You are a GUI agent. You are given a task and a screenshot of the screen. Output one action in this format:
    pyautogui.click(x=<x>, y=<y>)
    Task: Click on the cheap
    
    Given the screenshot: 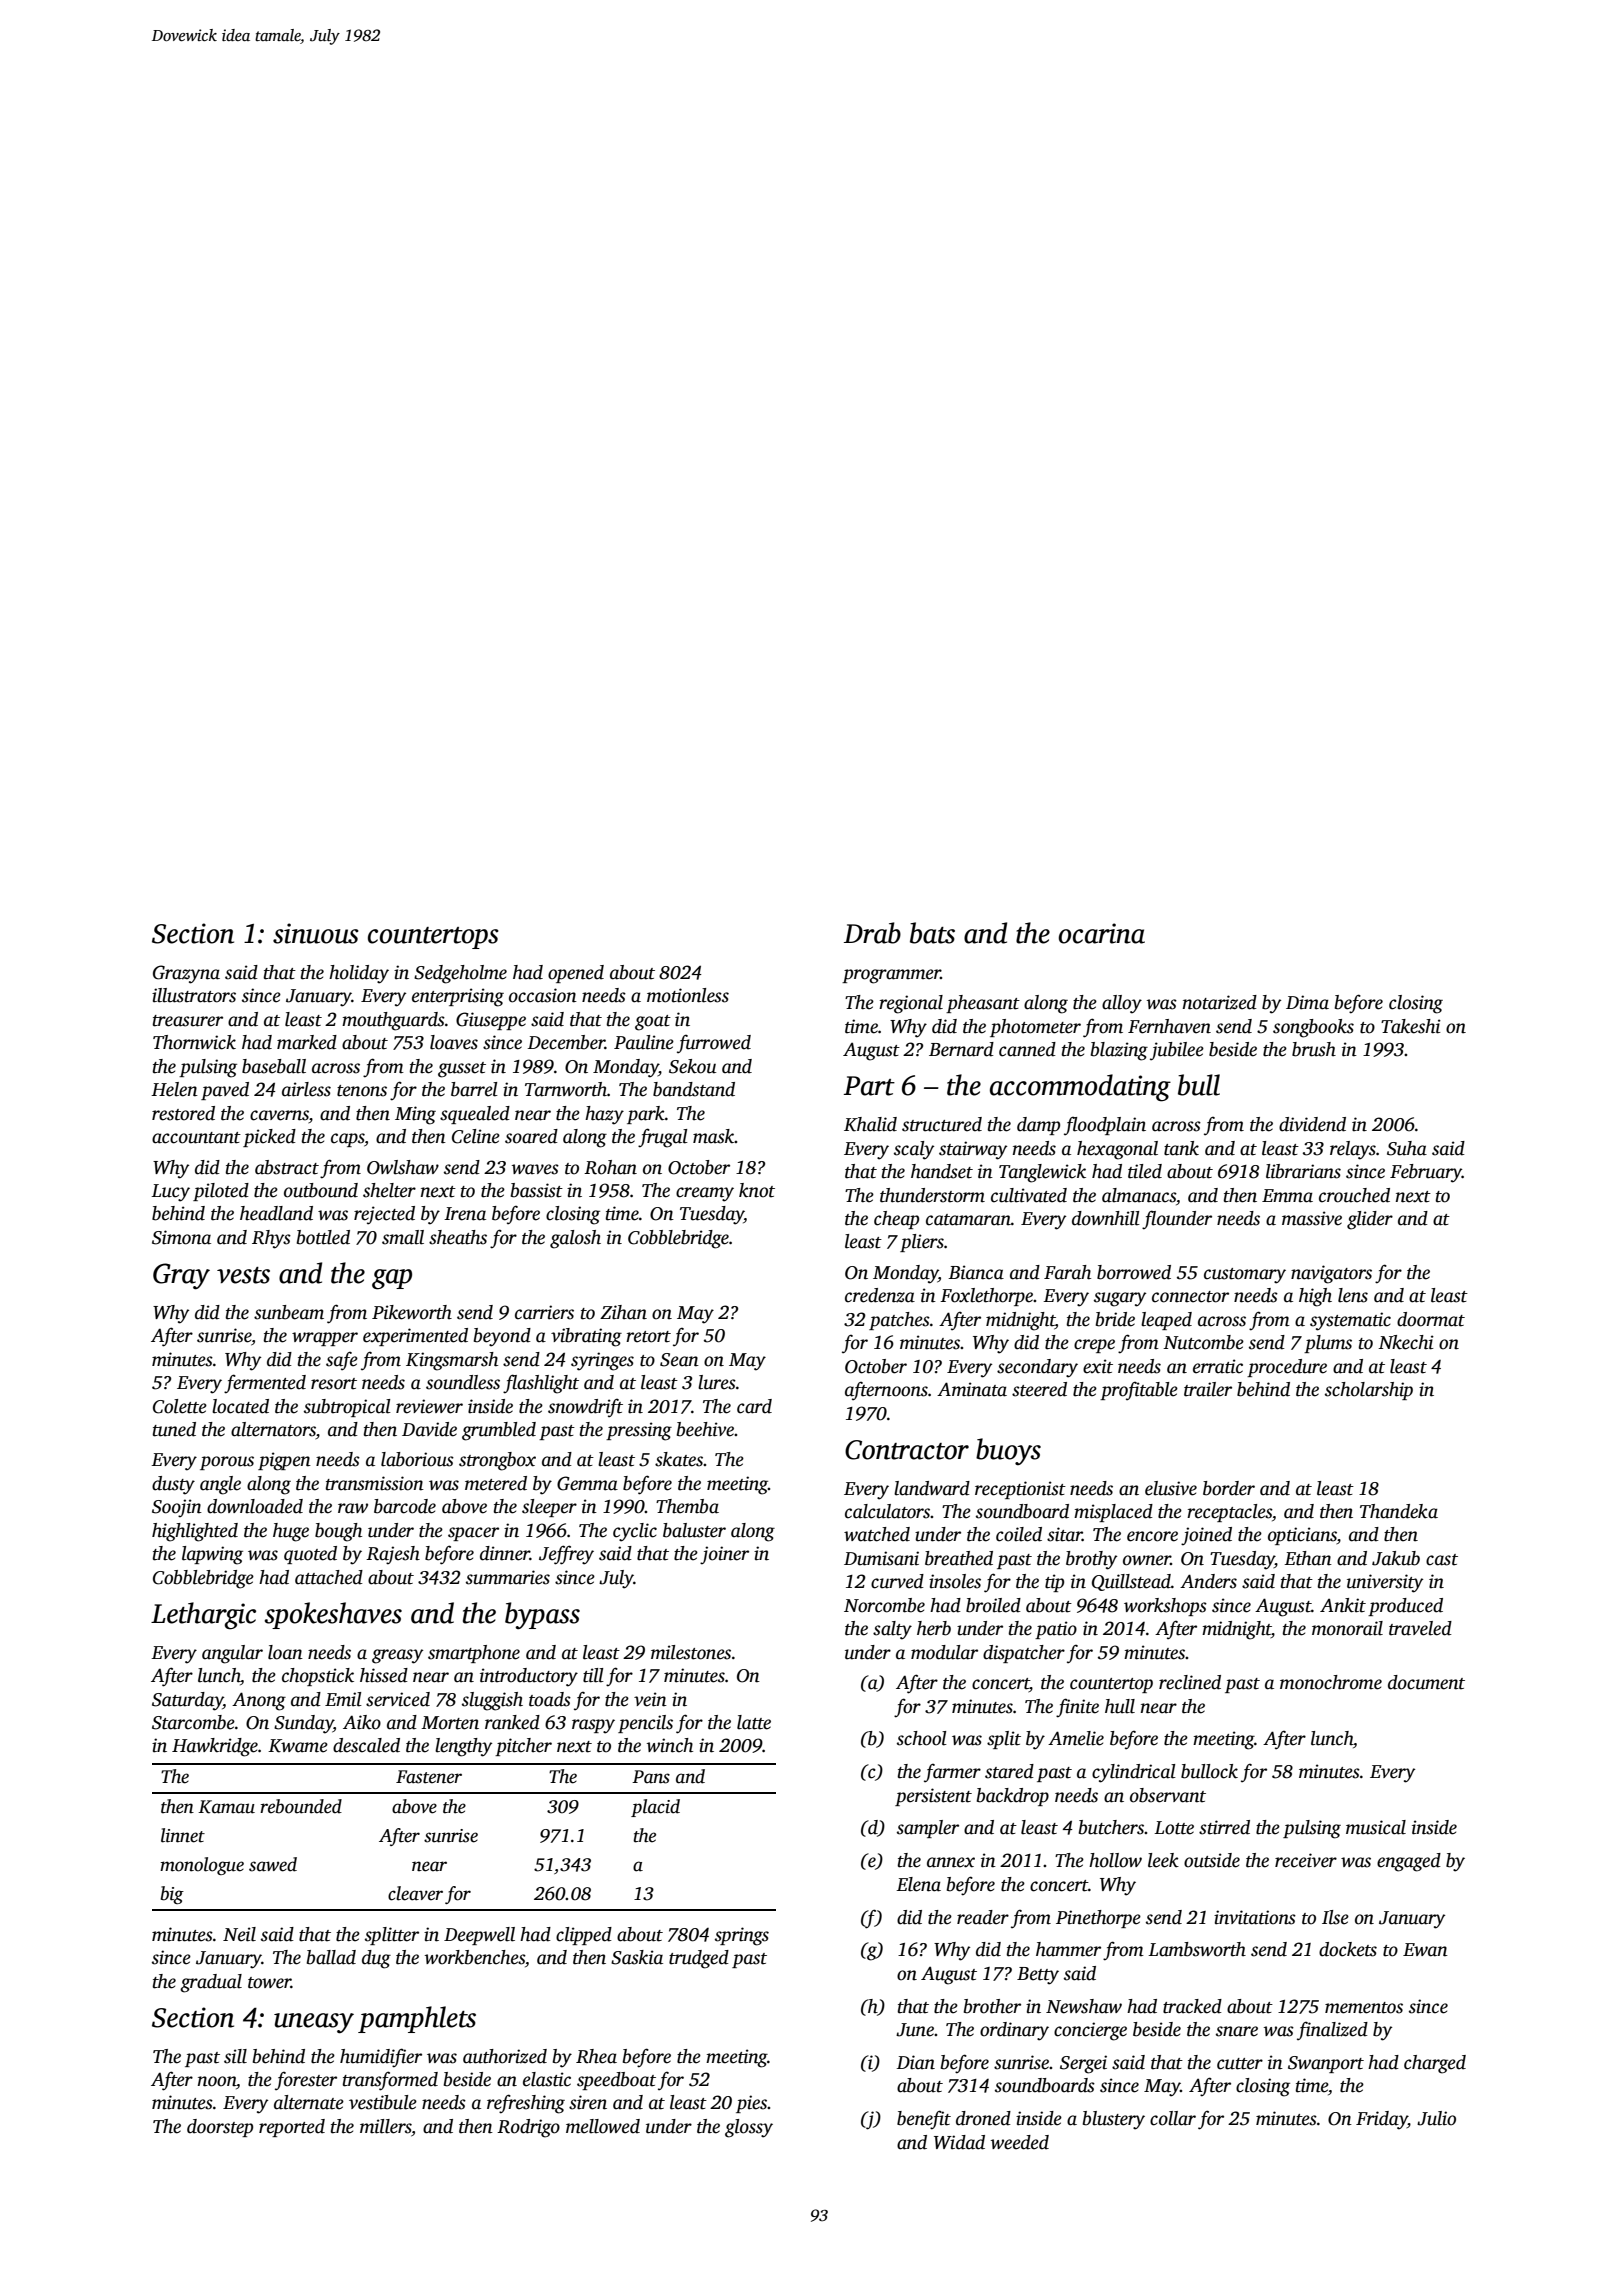 What is the action you would take?
    pyautogui.click(x=896, y=1220)
